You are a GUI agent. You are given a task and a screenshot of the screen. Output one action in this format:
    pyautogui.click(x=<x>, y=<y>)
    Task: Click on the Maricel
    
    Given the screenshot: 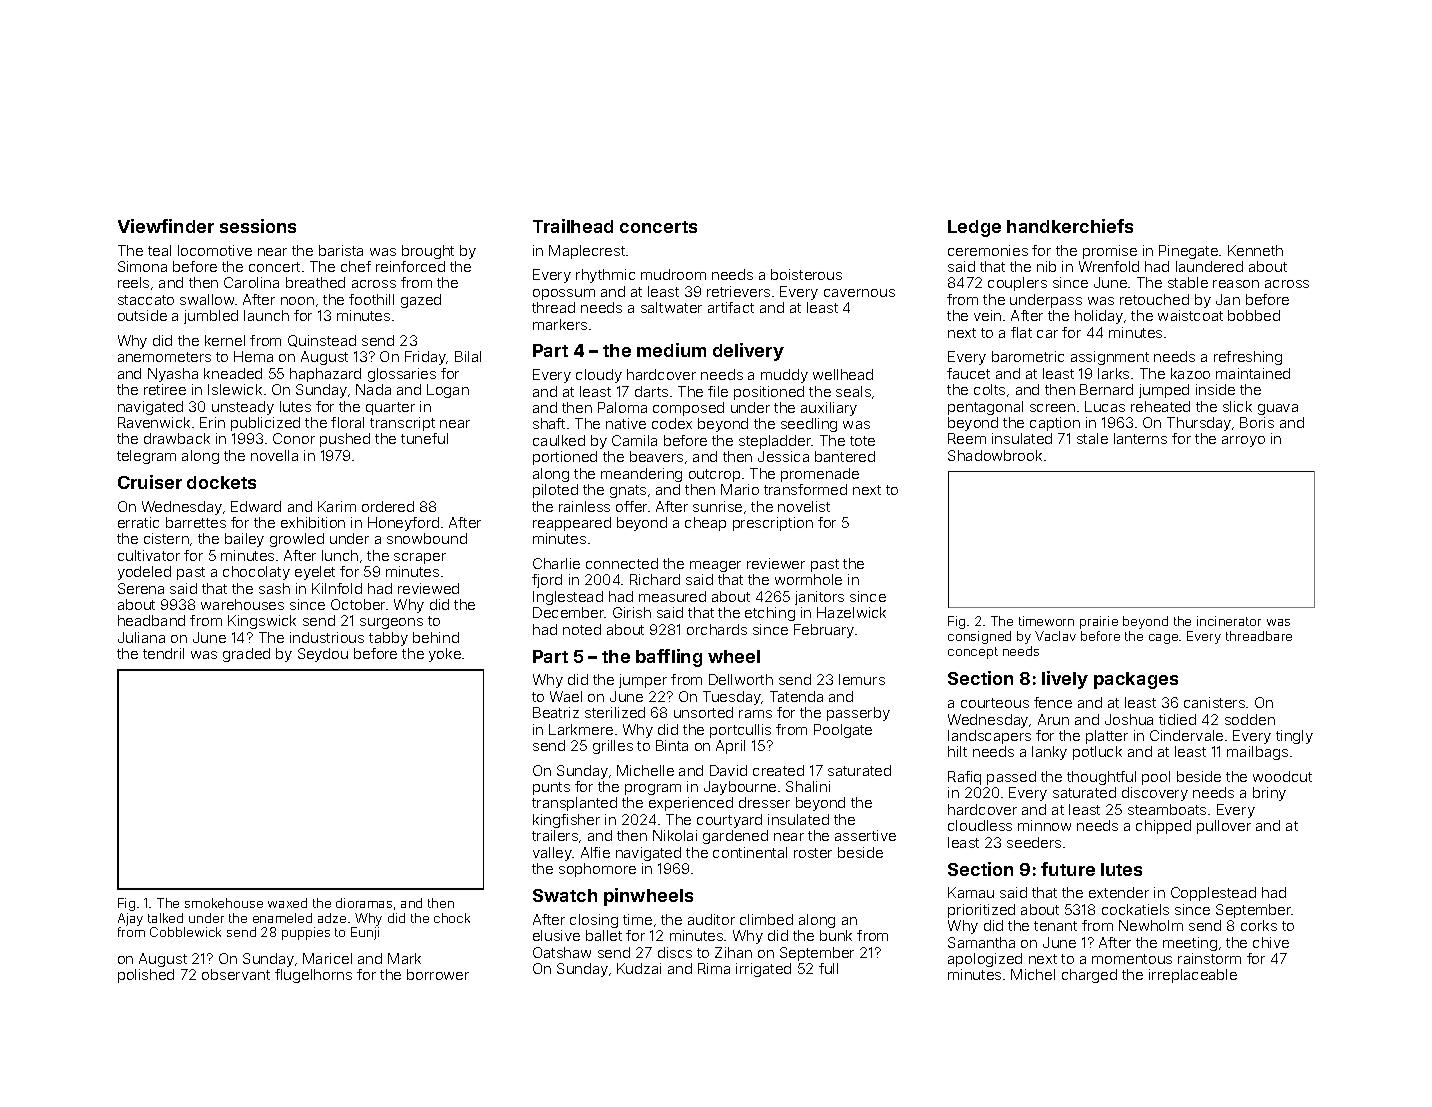 What is the action you would take?
    pyautogui.click(x=327, y=958)
